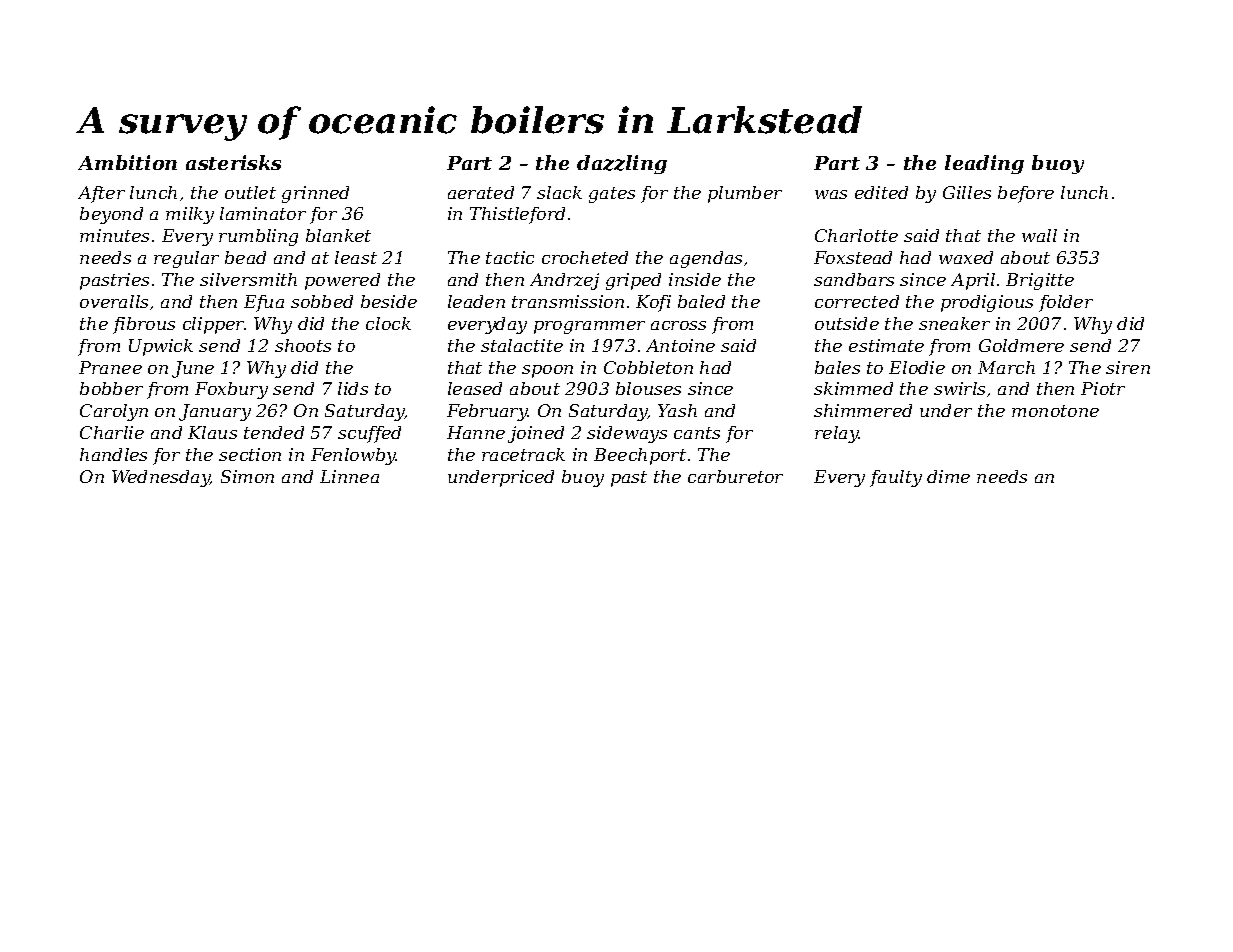  What do you see at coordinates (144, 325) in the screenshot?
I see `fibrous` at bounding box center [144, 325].
